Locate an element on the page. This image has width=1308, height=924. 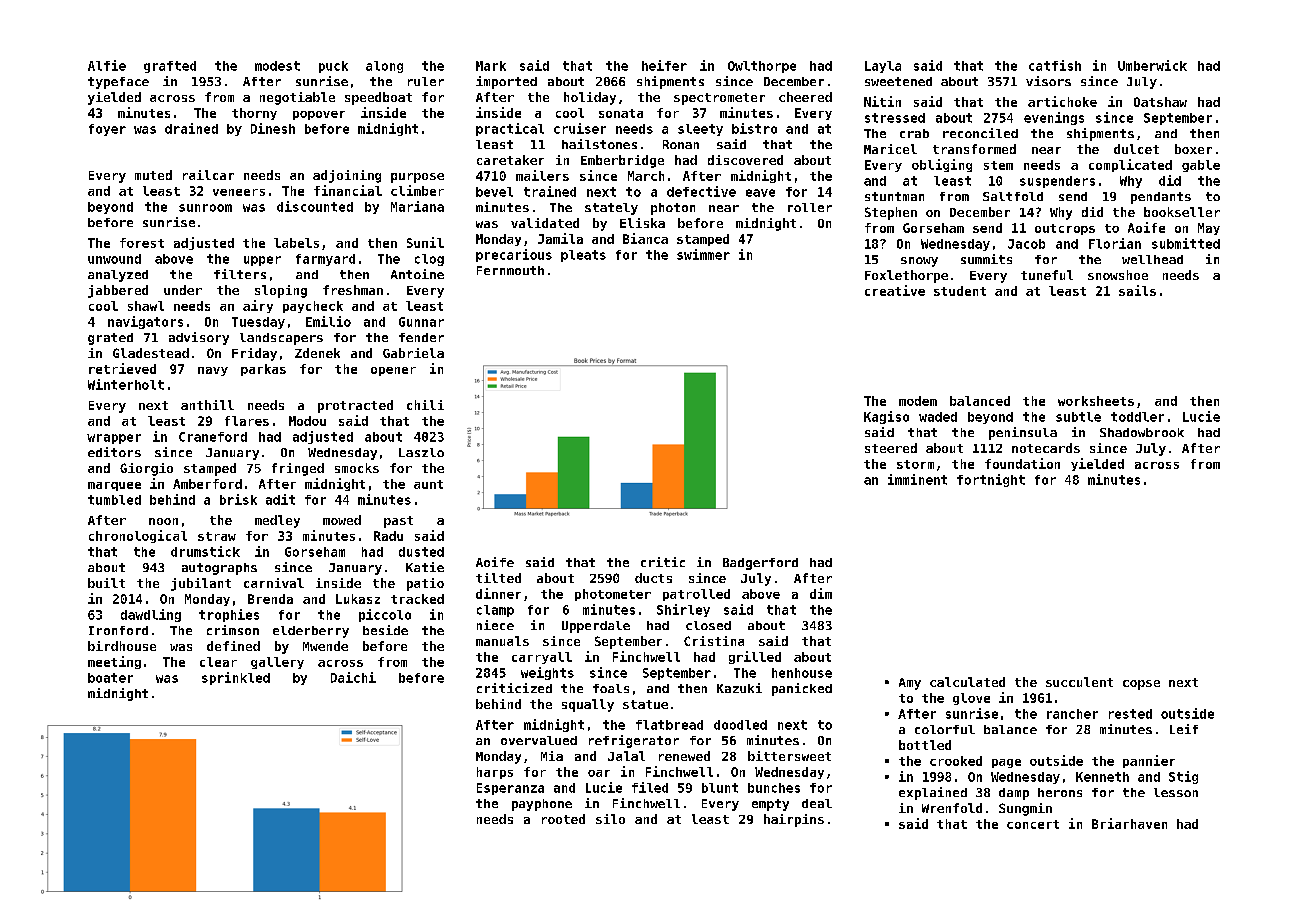
ruler is located at coordinates (426, 81).
